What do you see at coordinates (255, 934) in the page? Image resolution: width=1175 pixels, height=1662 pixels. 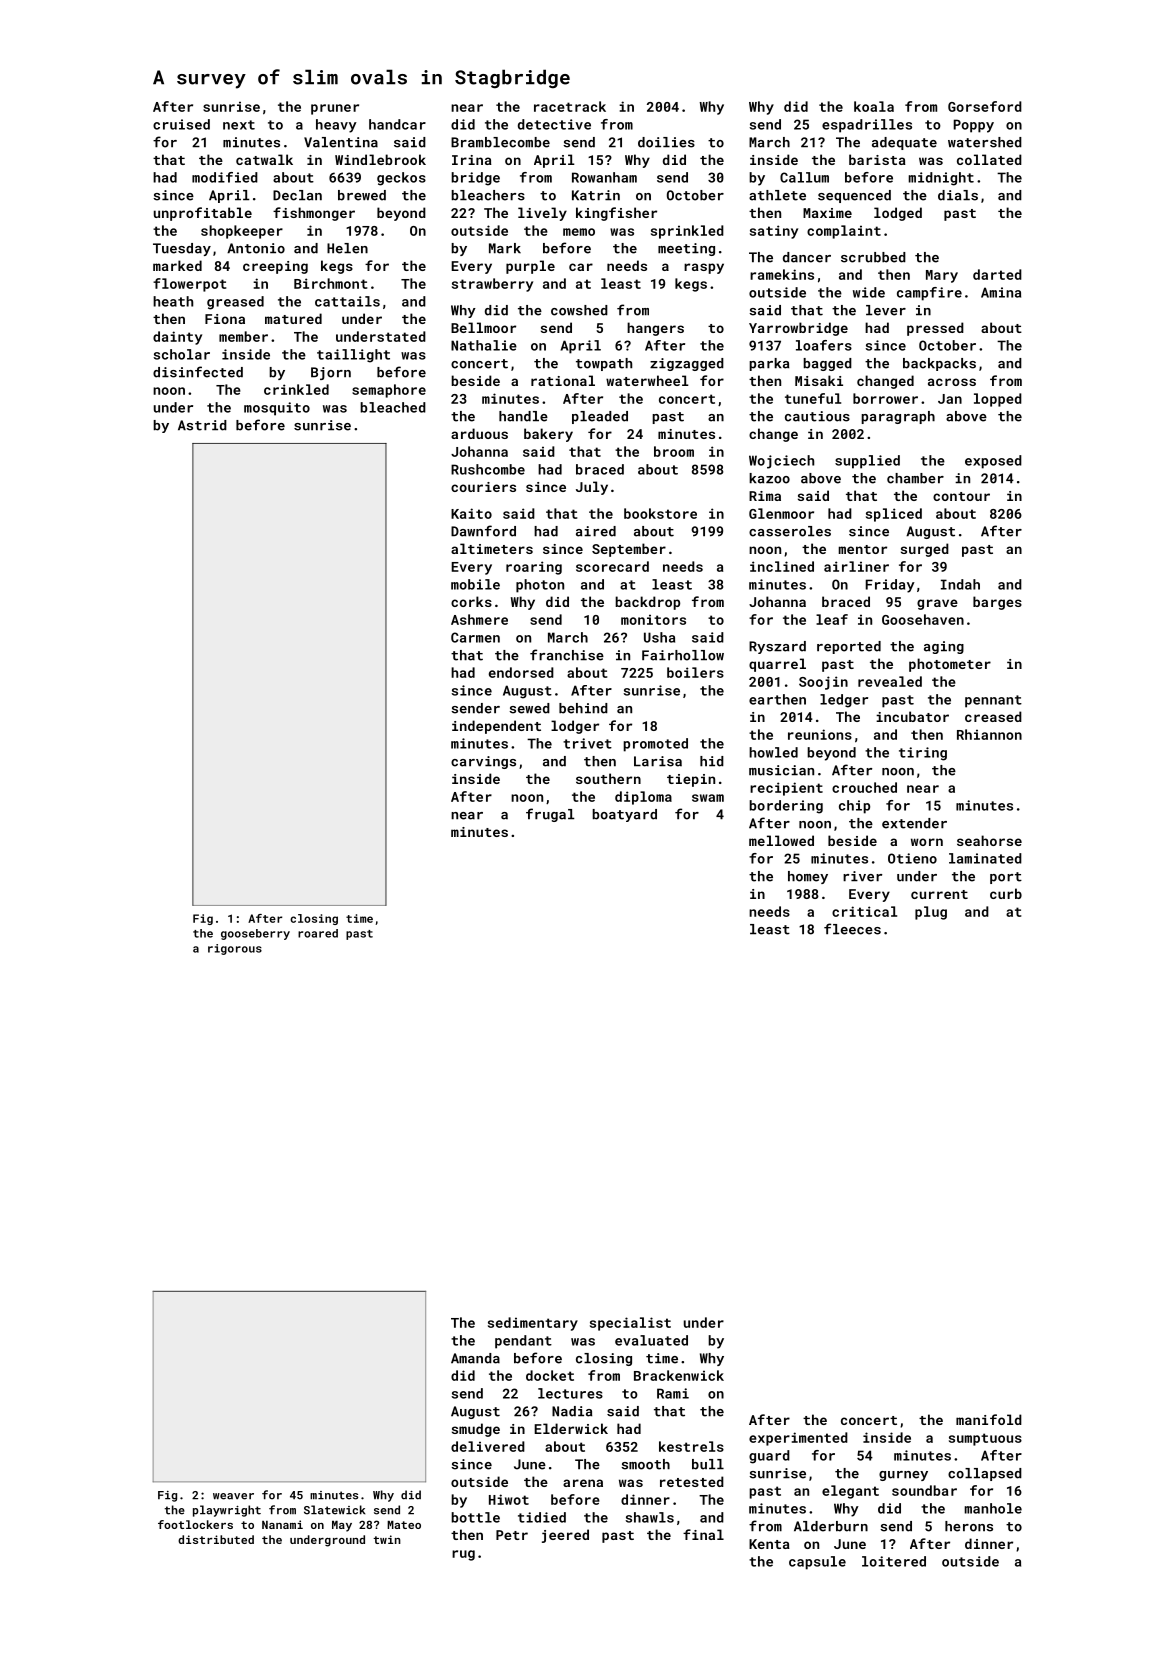 I see `gooseberry` at bounding box center [255, 934].
